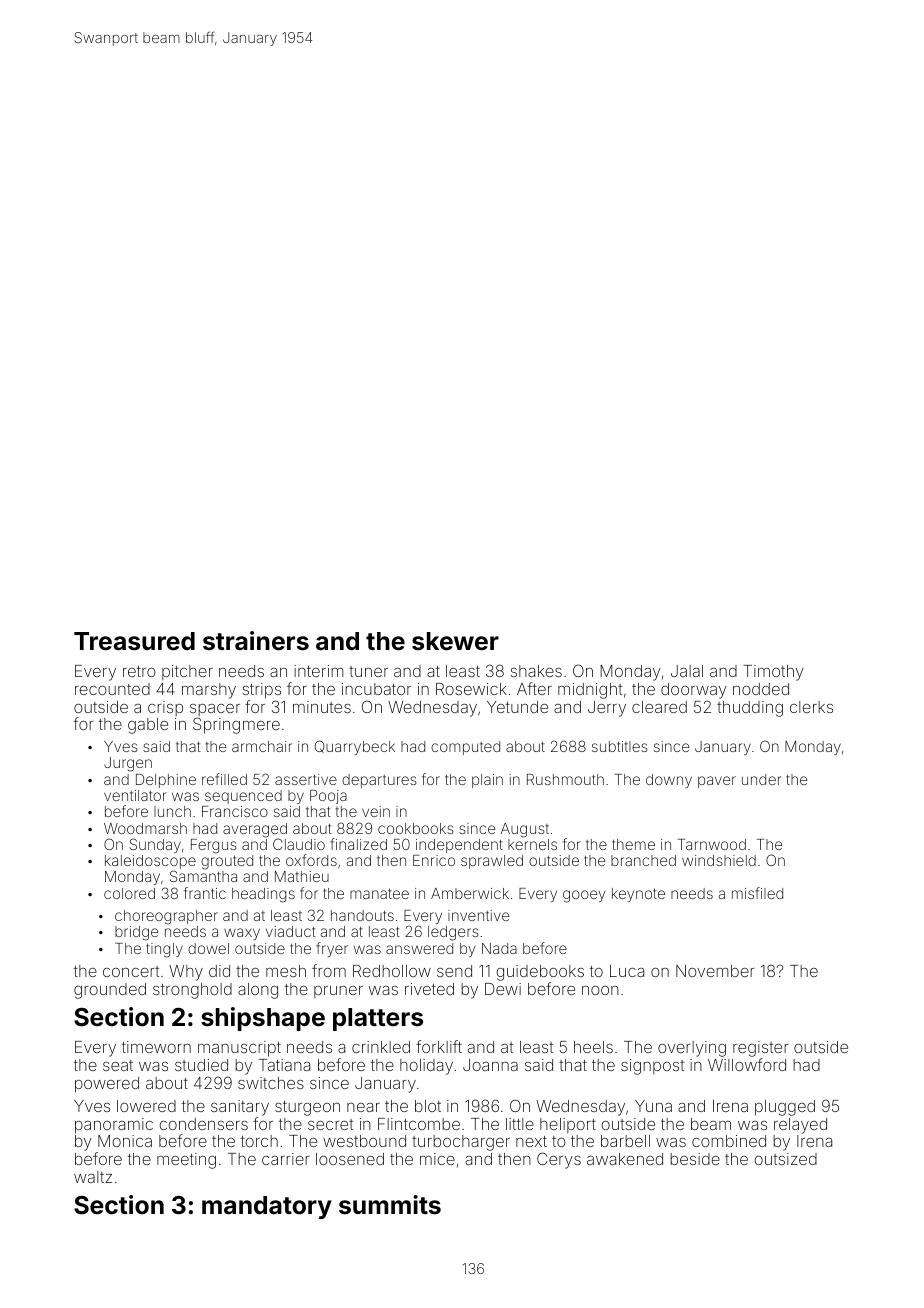  I want to click on noon, so click(600, 990).
